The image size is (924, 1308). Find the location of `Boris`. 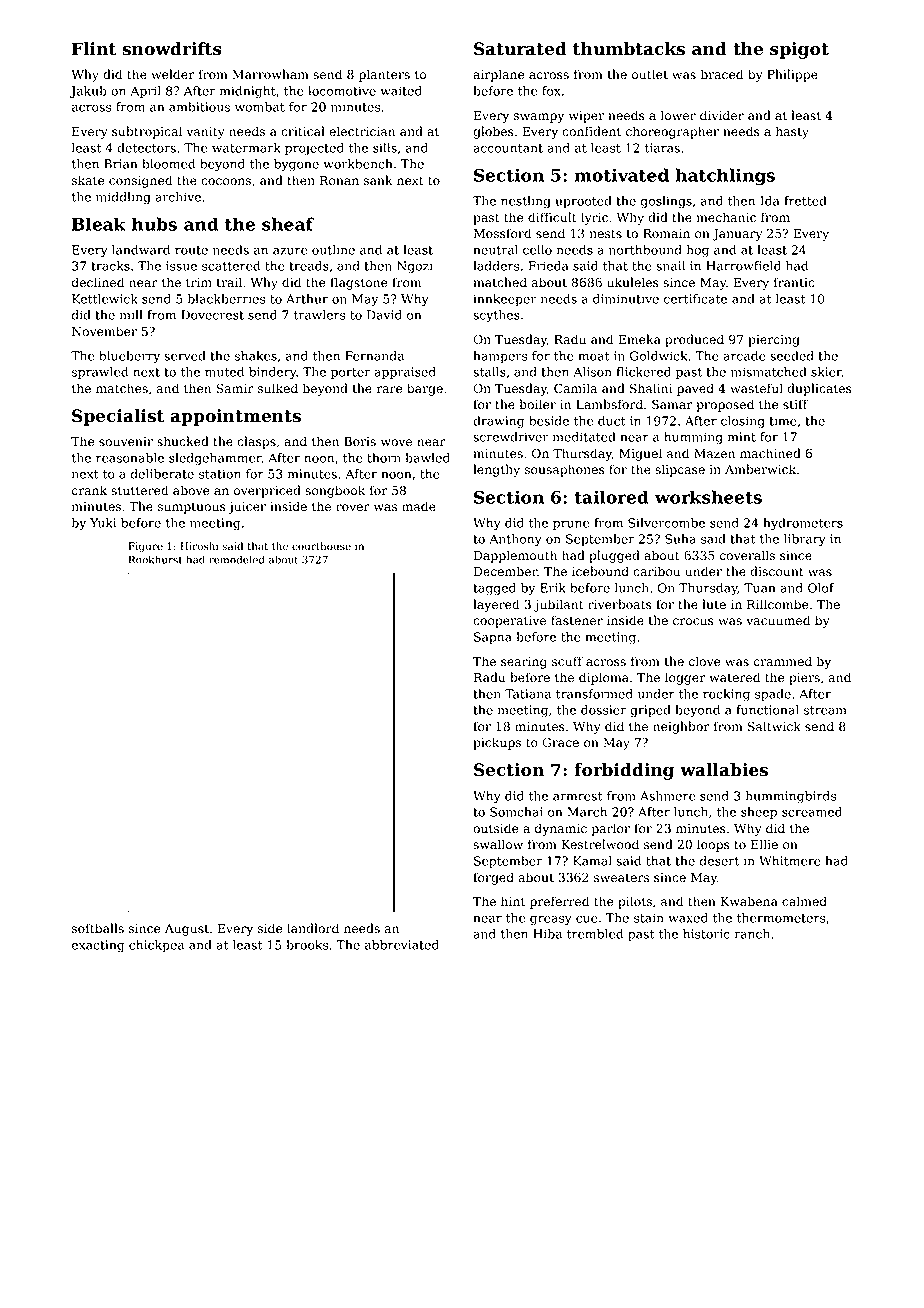

Boris is located at coordinates (360, 442).
